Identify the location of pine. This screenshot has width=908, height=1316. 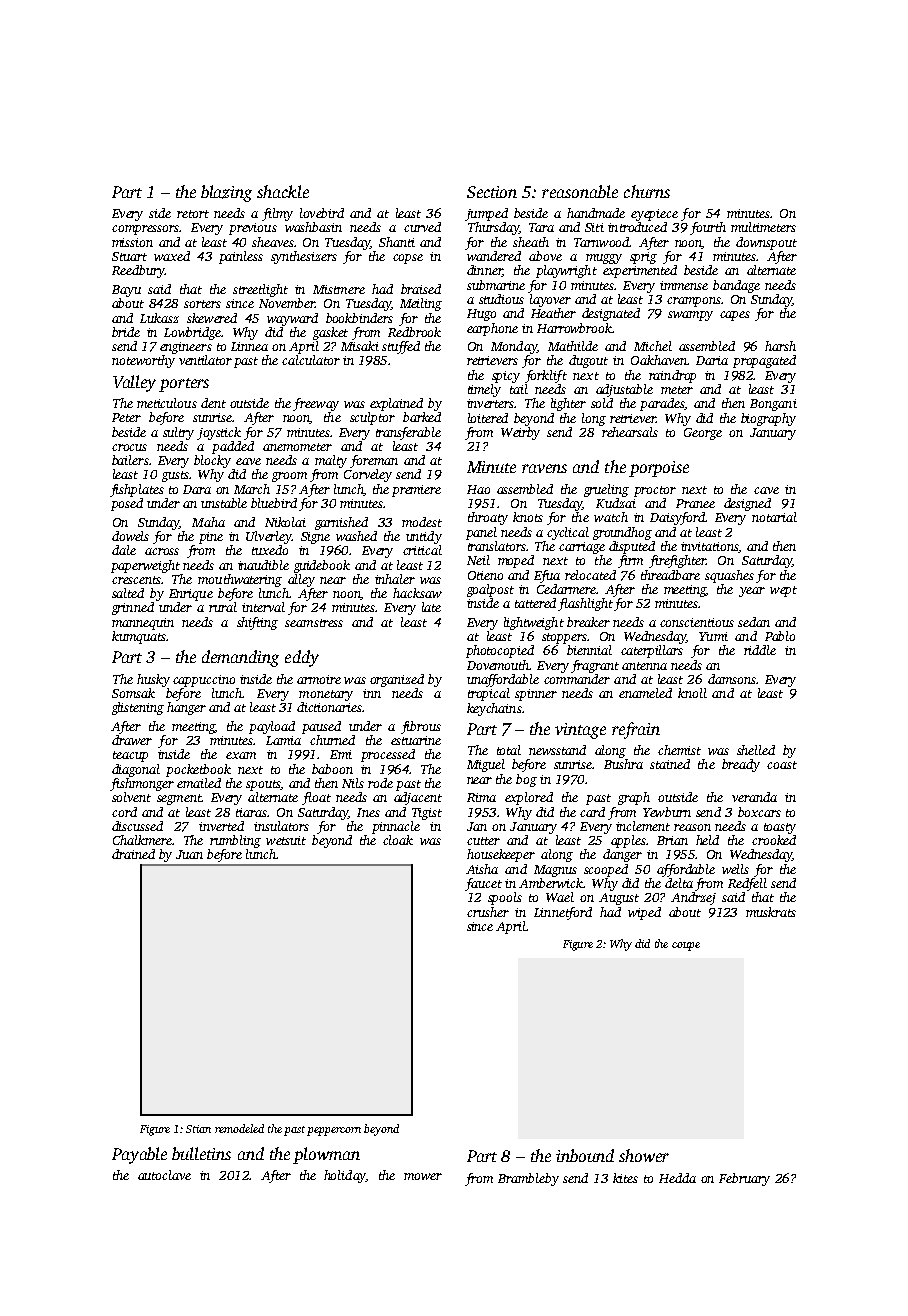
(211, 538).
